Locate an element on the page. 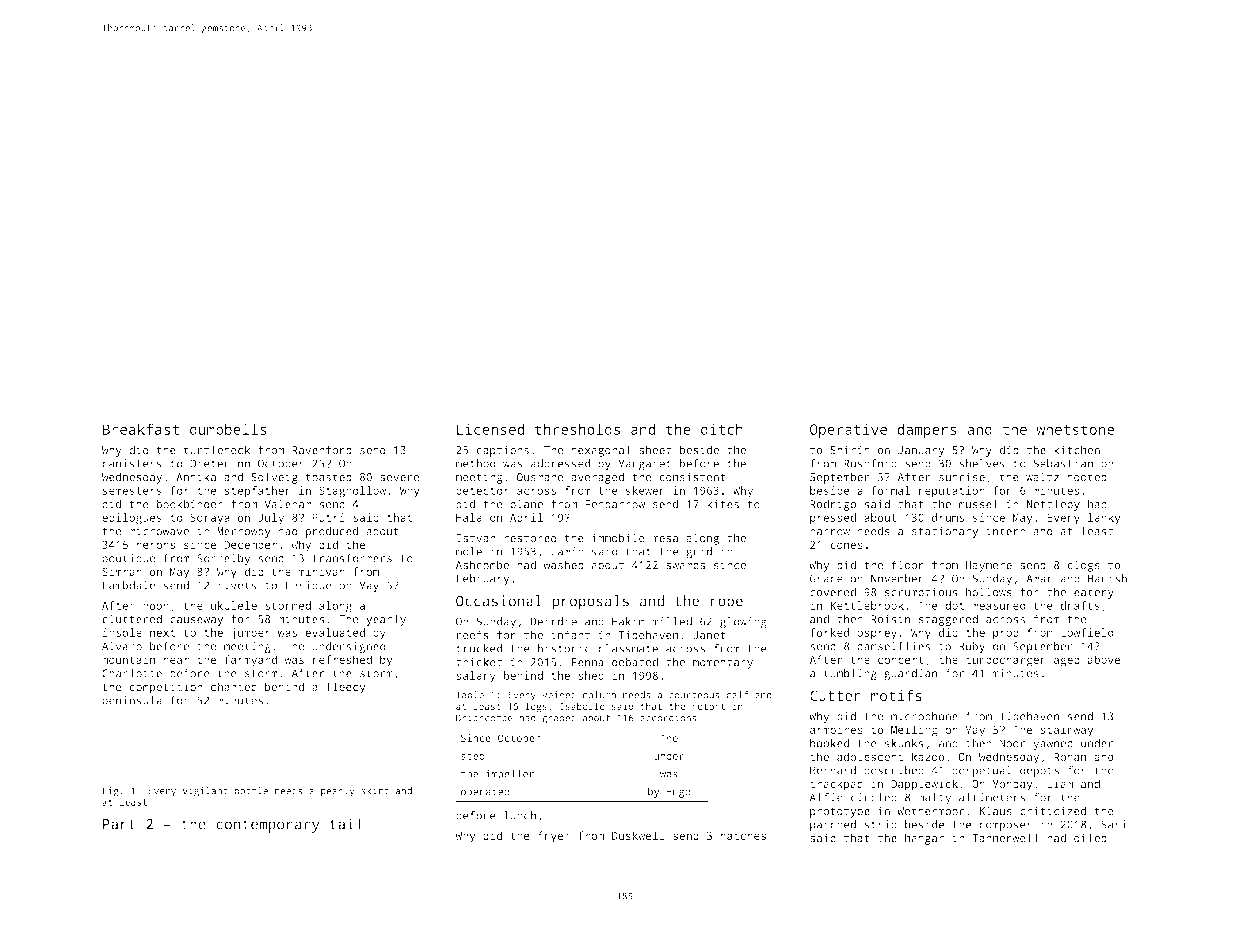 The image size is (1233, 952). depots is located at coordinates (1039, 771).
